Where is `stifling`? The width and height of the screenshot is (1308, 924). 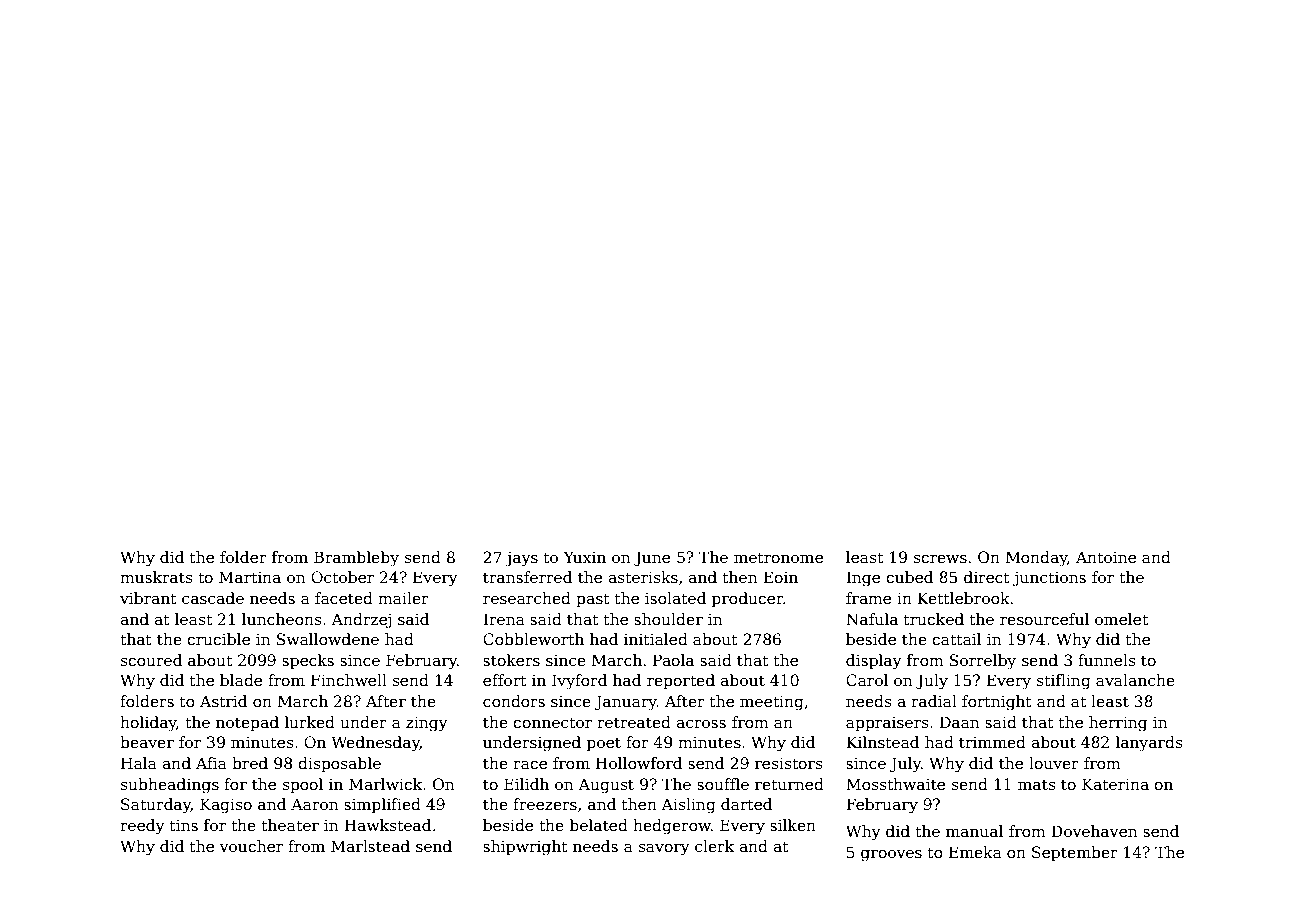
stifling is located at coordinates (1064, 682).
